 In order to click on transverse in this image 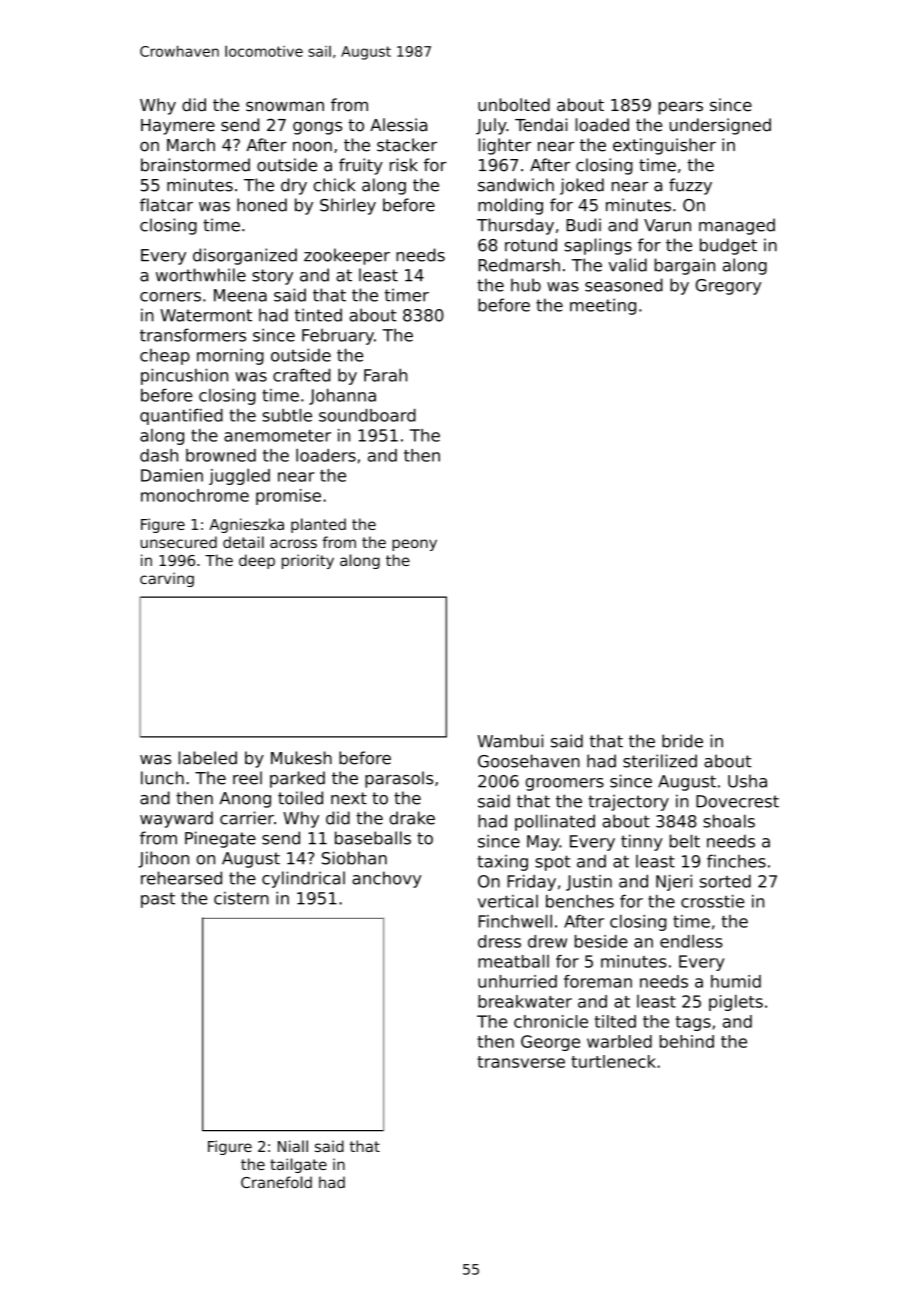, I will do `click(521, 1062)`.
